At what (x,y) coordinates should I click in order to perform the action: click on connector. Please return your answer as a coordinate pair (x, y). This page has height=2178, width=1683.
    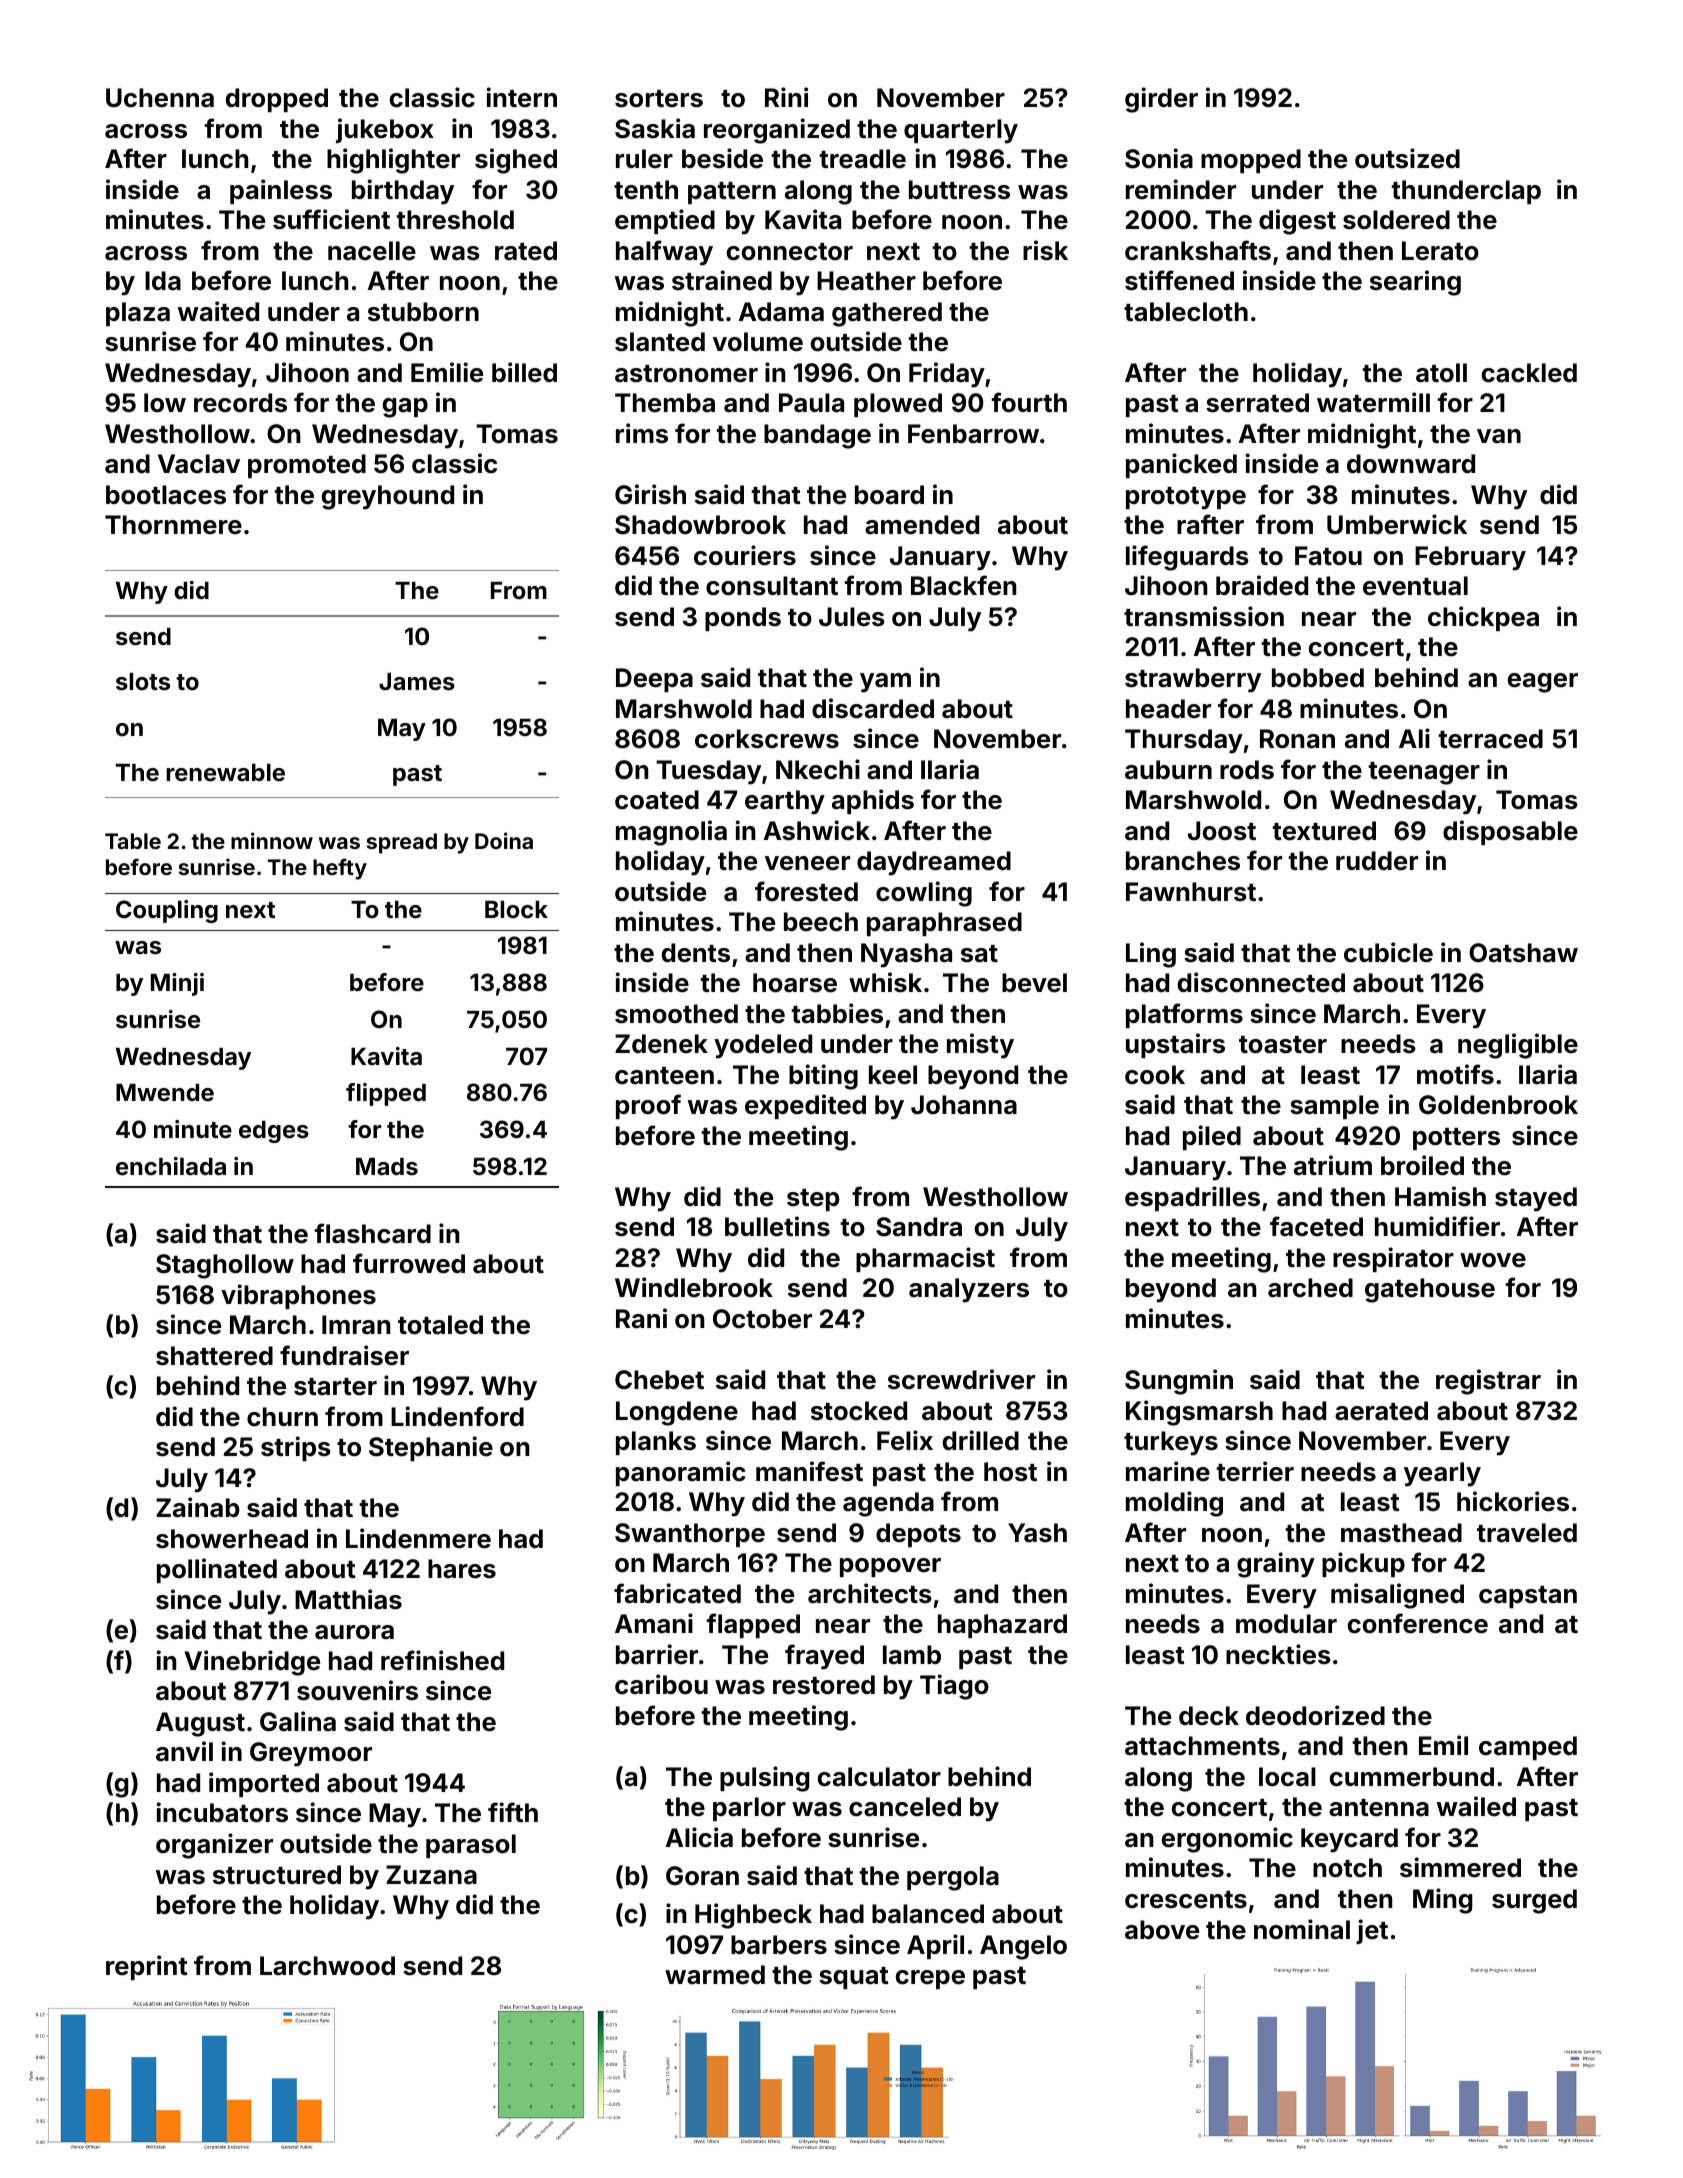
    Looking at the image, I should click on (790, 252).
